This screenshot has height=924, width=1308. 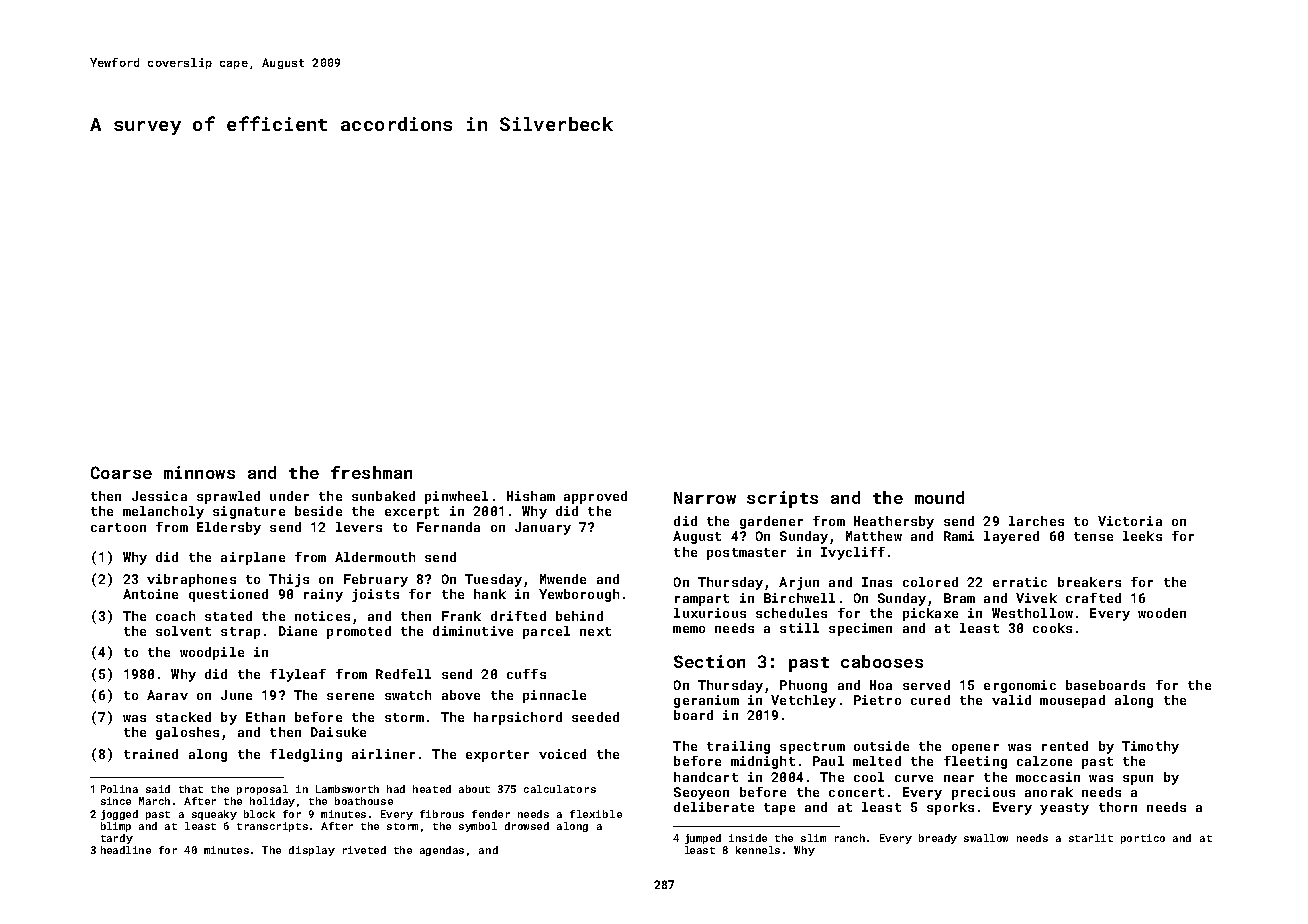 What do you see at coordinates (939, 497) in the screenshot?
I see `mound` at bounding box center [939, 497].
